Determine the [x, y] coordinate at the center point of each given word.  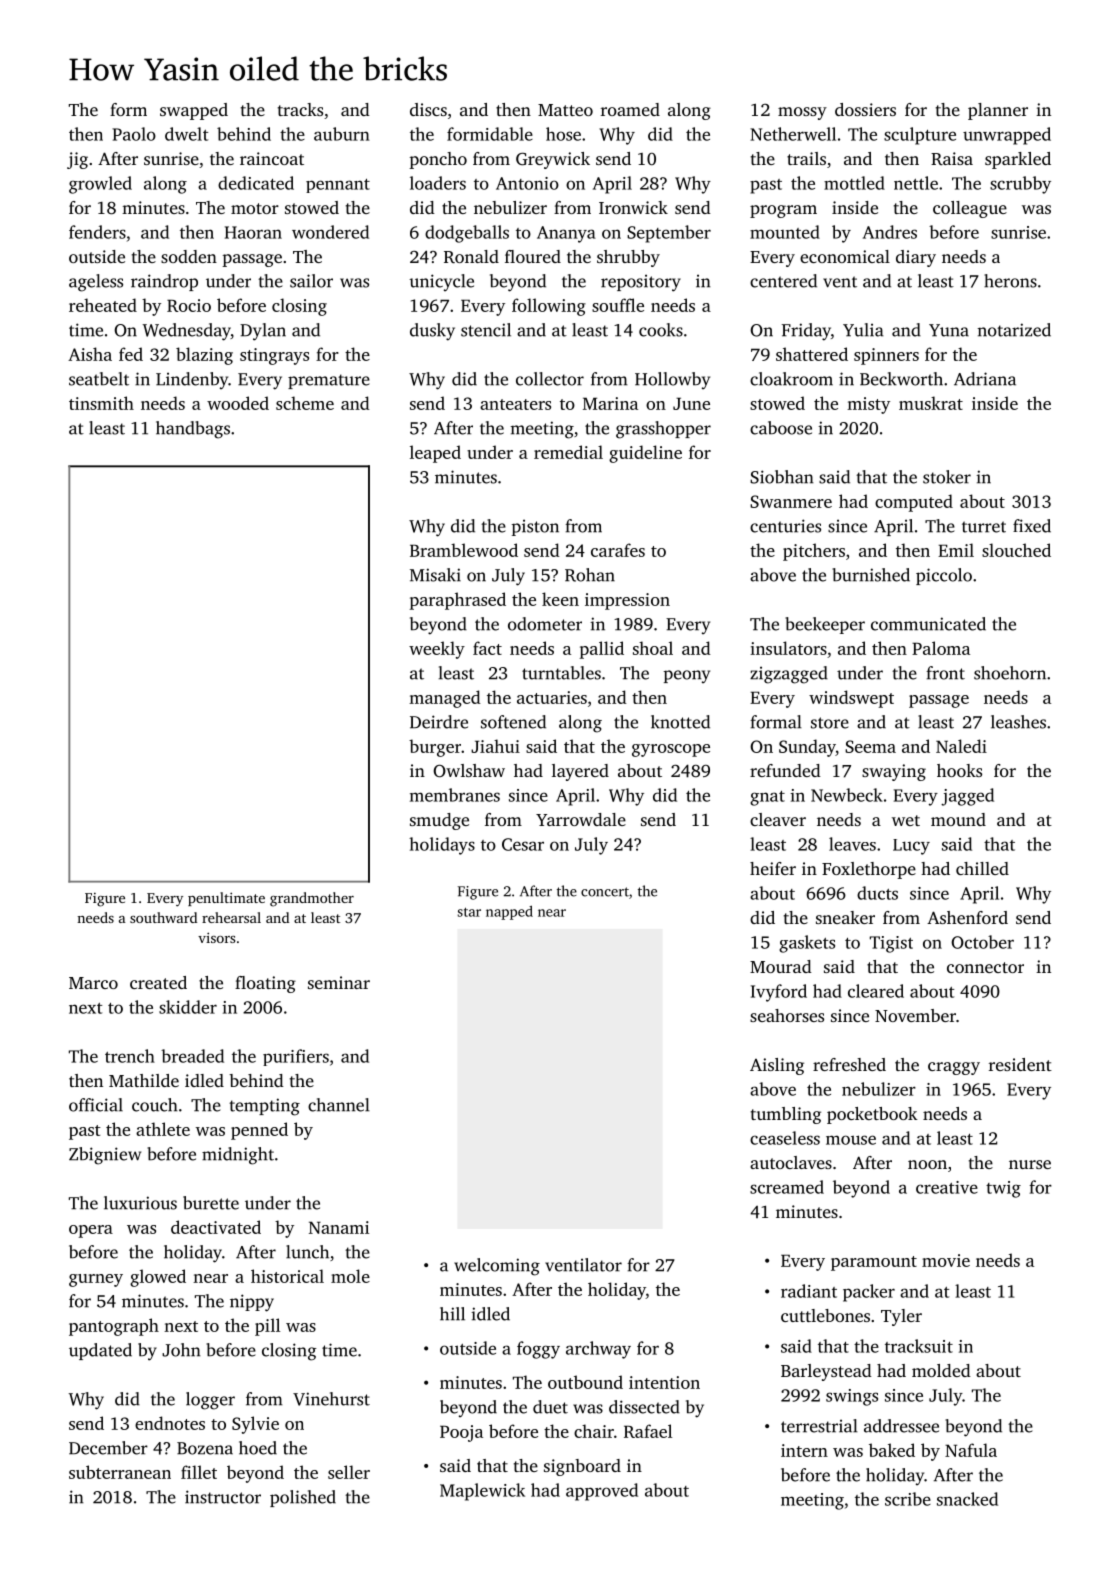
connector [985, 967]
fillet [199, 1472]
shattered [812, 354]
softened [513, 722]
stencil [486, 330]
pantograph [114, 1327]
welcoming [497, 1267]
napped [509, 912]
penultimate [226, 899]
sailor [311, 281]
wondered [330, 232]
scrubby [1020, 185]
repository [641, 283]
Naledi [961, 746]
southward [163, 917]
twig [1003, 1189]
